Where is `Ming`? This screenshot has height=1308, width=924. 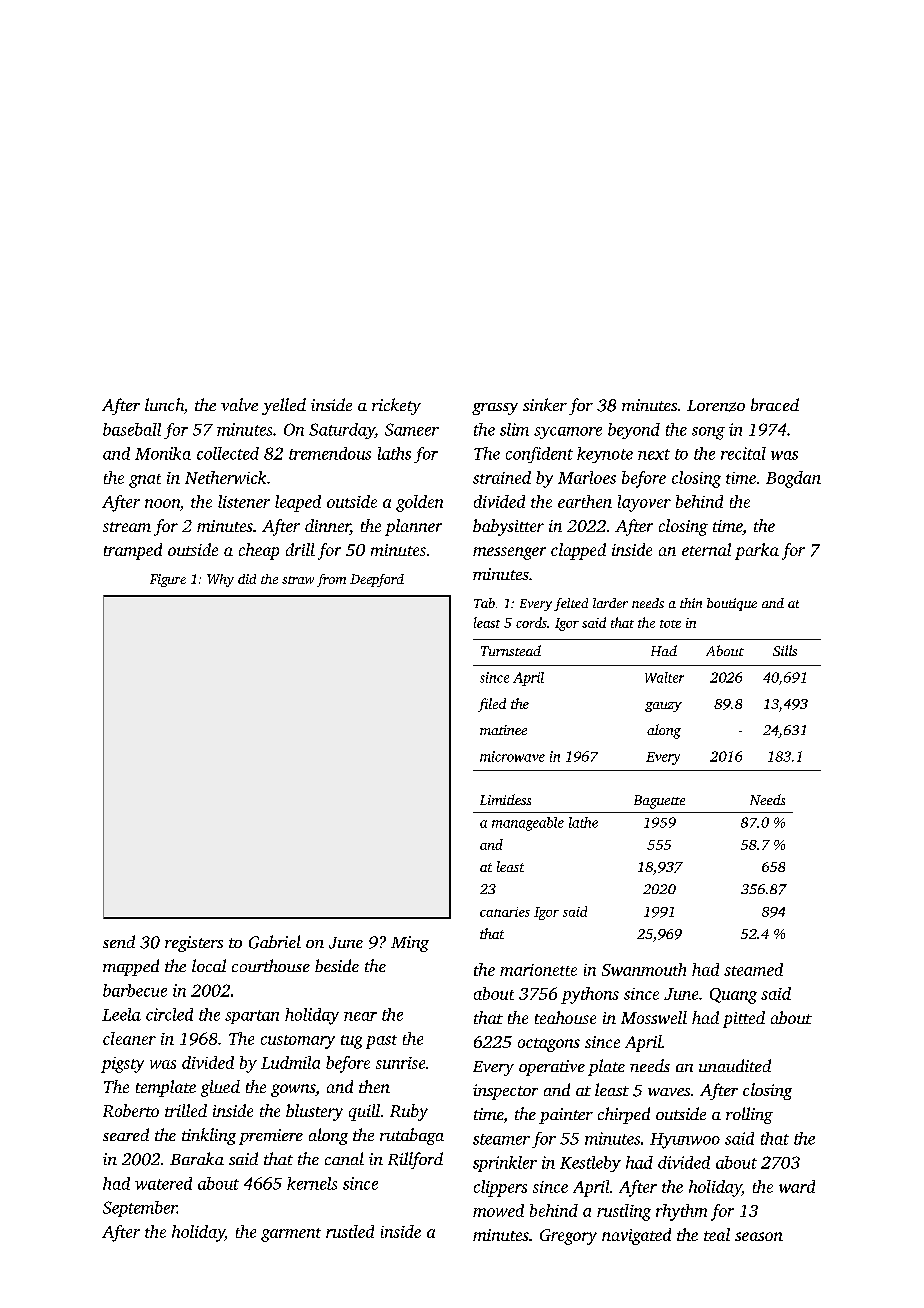
Ming is located at coordinates (410, 944).
